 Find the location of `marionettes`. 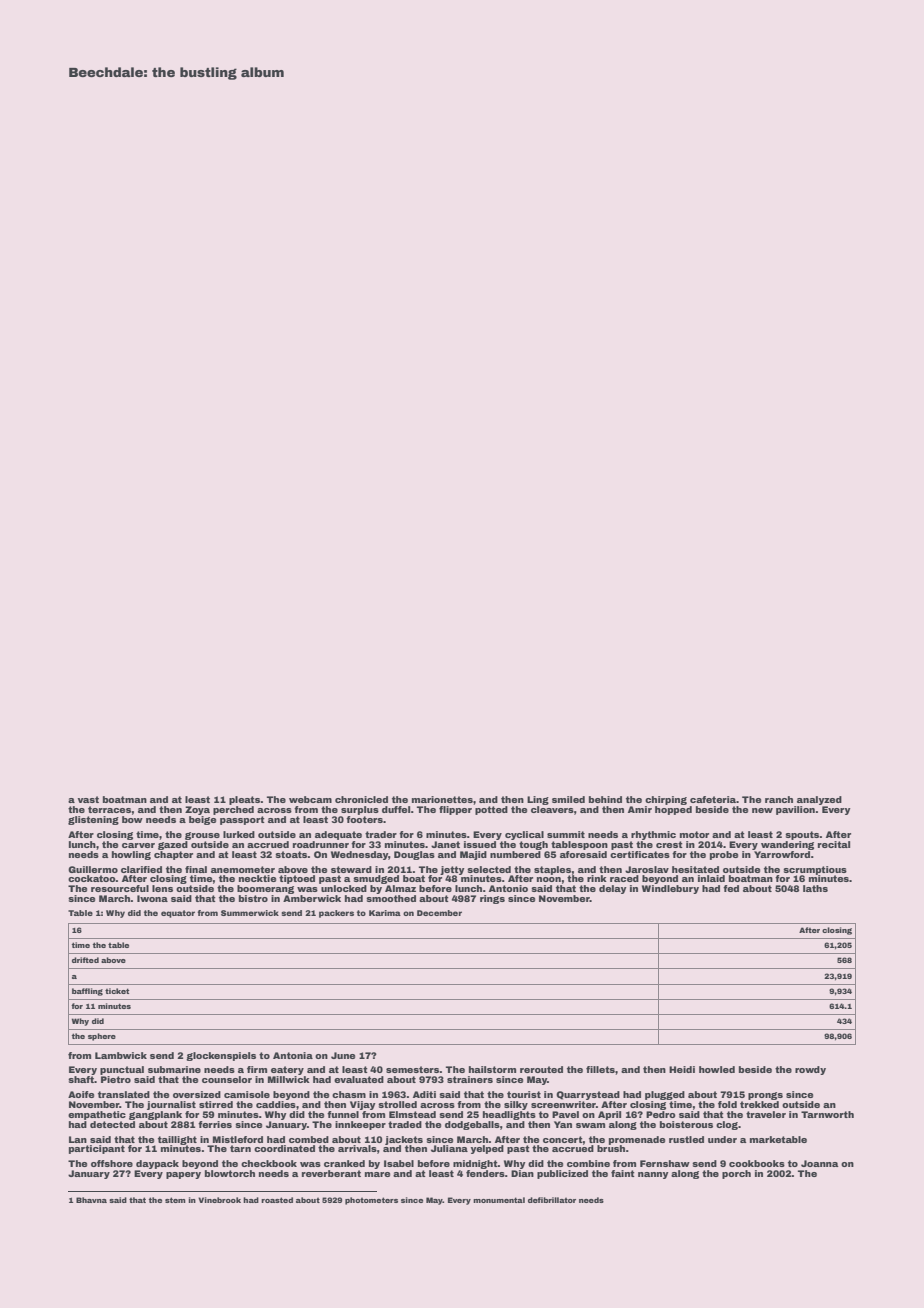

marionettes is located at coordinates (442, 799).
